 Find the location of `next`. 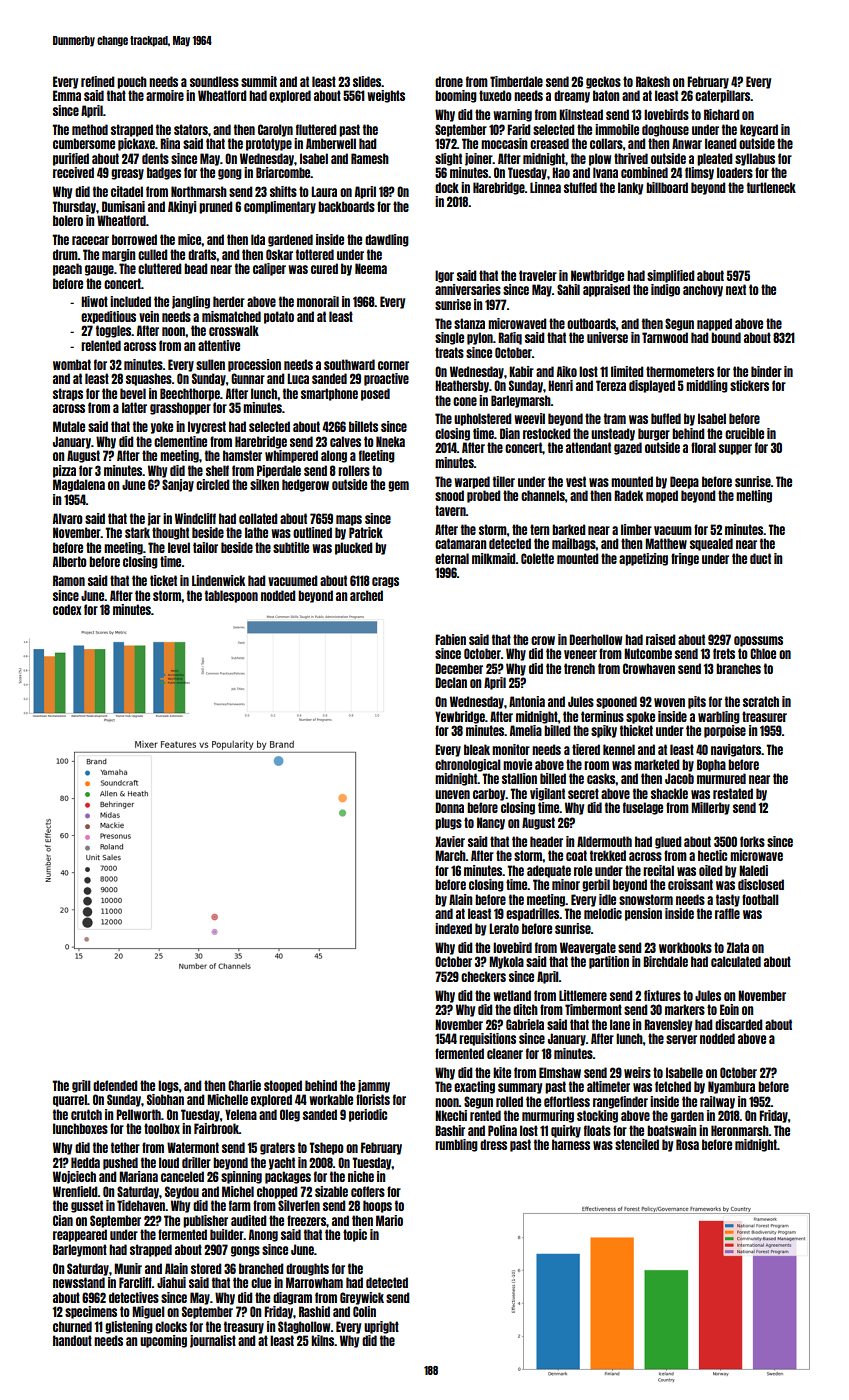

next is located at coordinates (736, 289).
